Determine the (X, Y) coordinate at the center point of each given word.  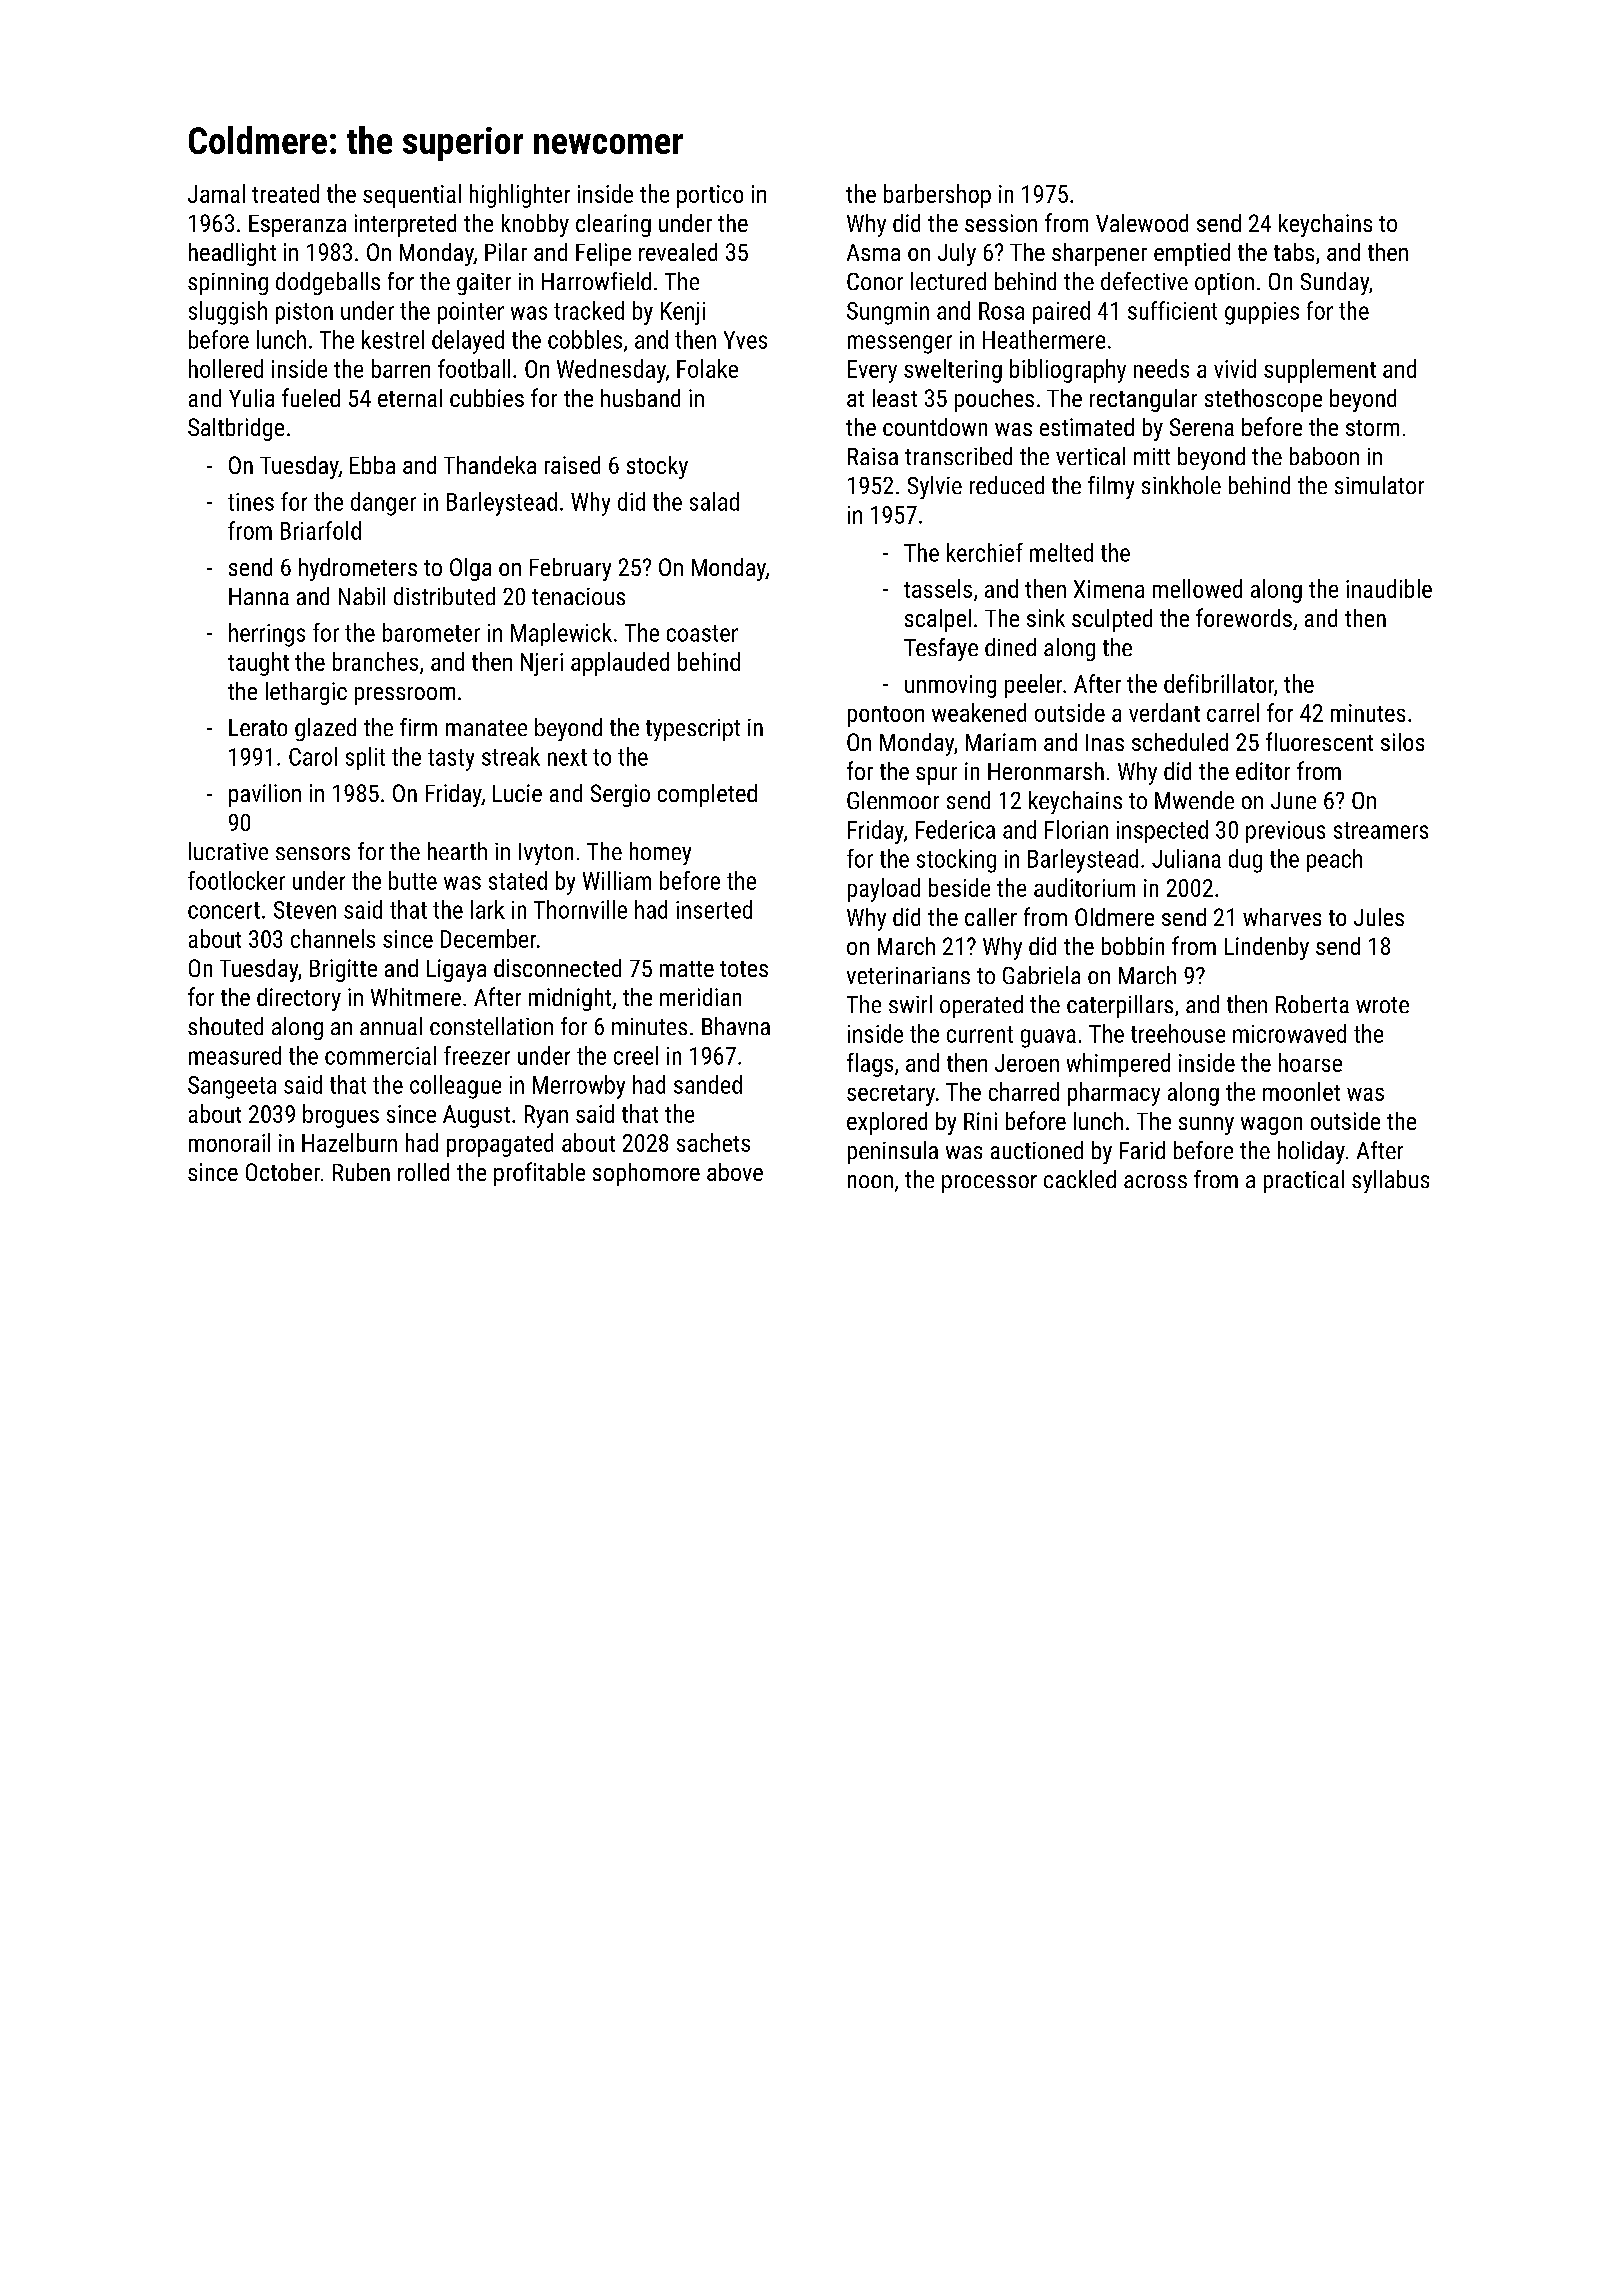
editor (1263, 771)
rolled (423, 1172)
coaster (702, 633)
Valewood (1142, 223)
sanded (708, 1084)
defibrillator (1219, 683)
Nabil (362, 596)
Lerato (258, 727)
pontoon (886, 716)
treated (285, 193)
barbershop (937, 196)
